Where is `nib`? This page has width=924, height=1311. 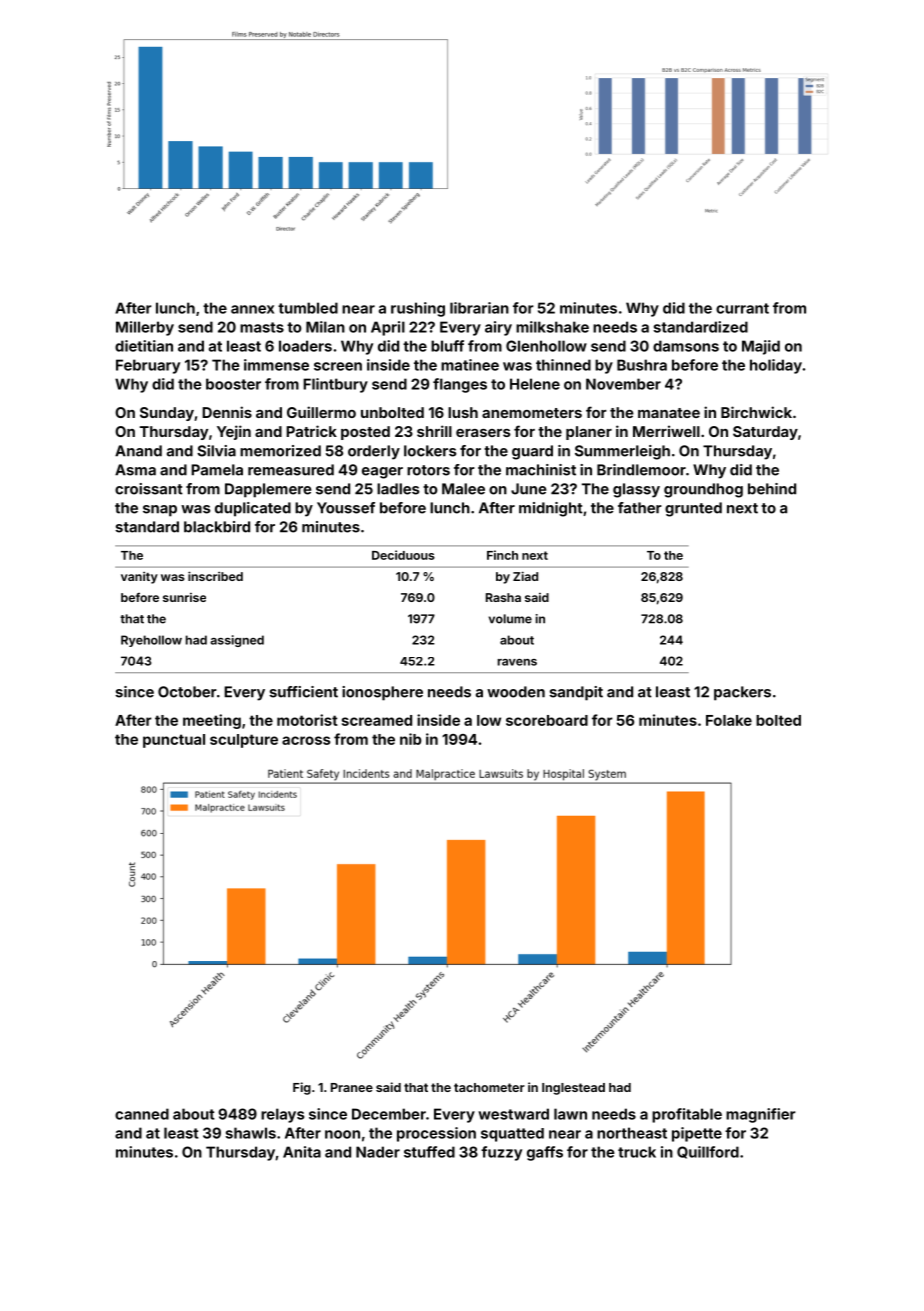
nib is located at coordinates (411, 739).
